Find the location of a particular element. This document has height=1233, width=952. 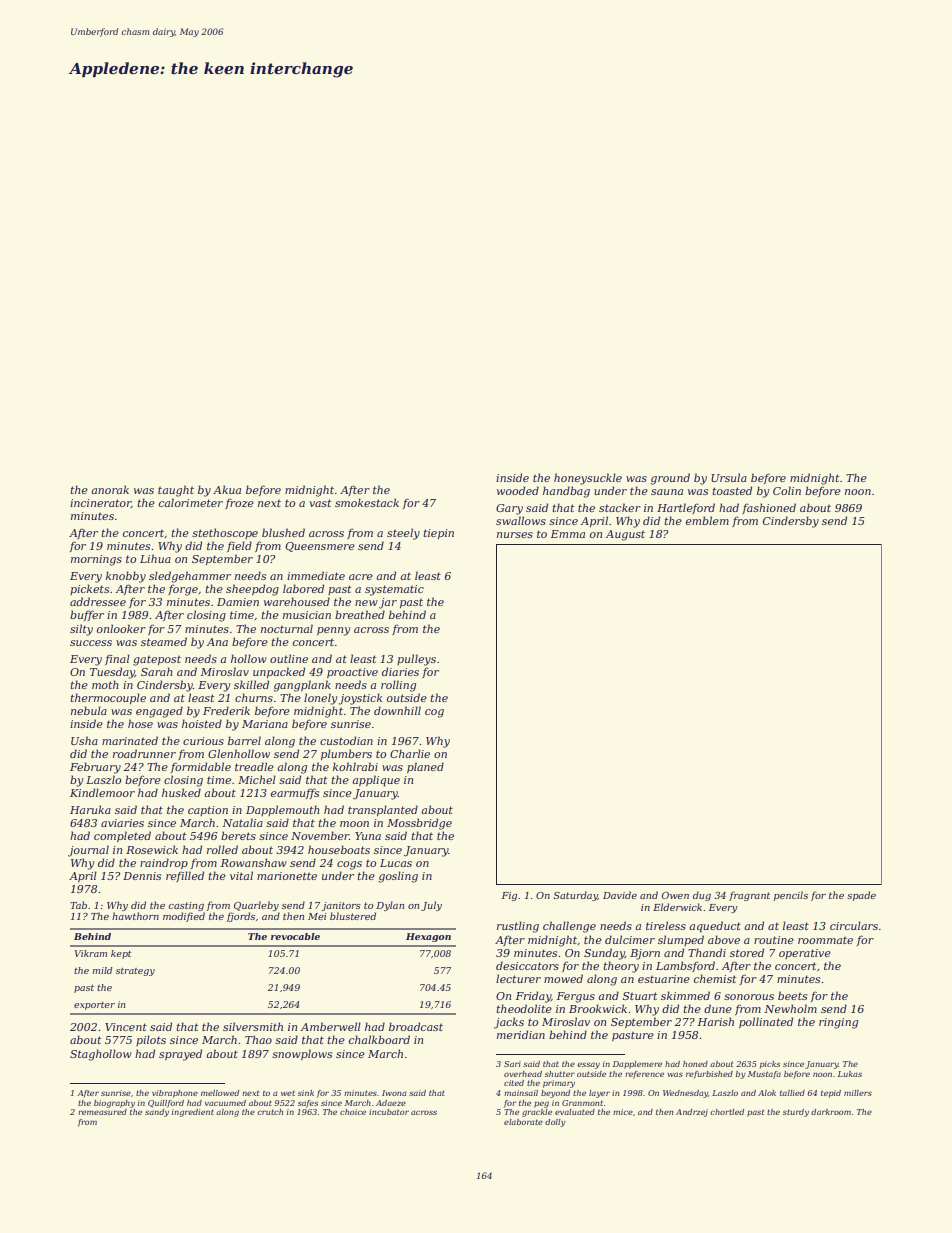

fragrant is located at coordinates (749, 896).
